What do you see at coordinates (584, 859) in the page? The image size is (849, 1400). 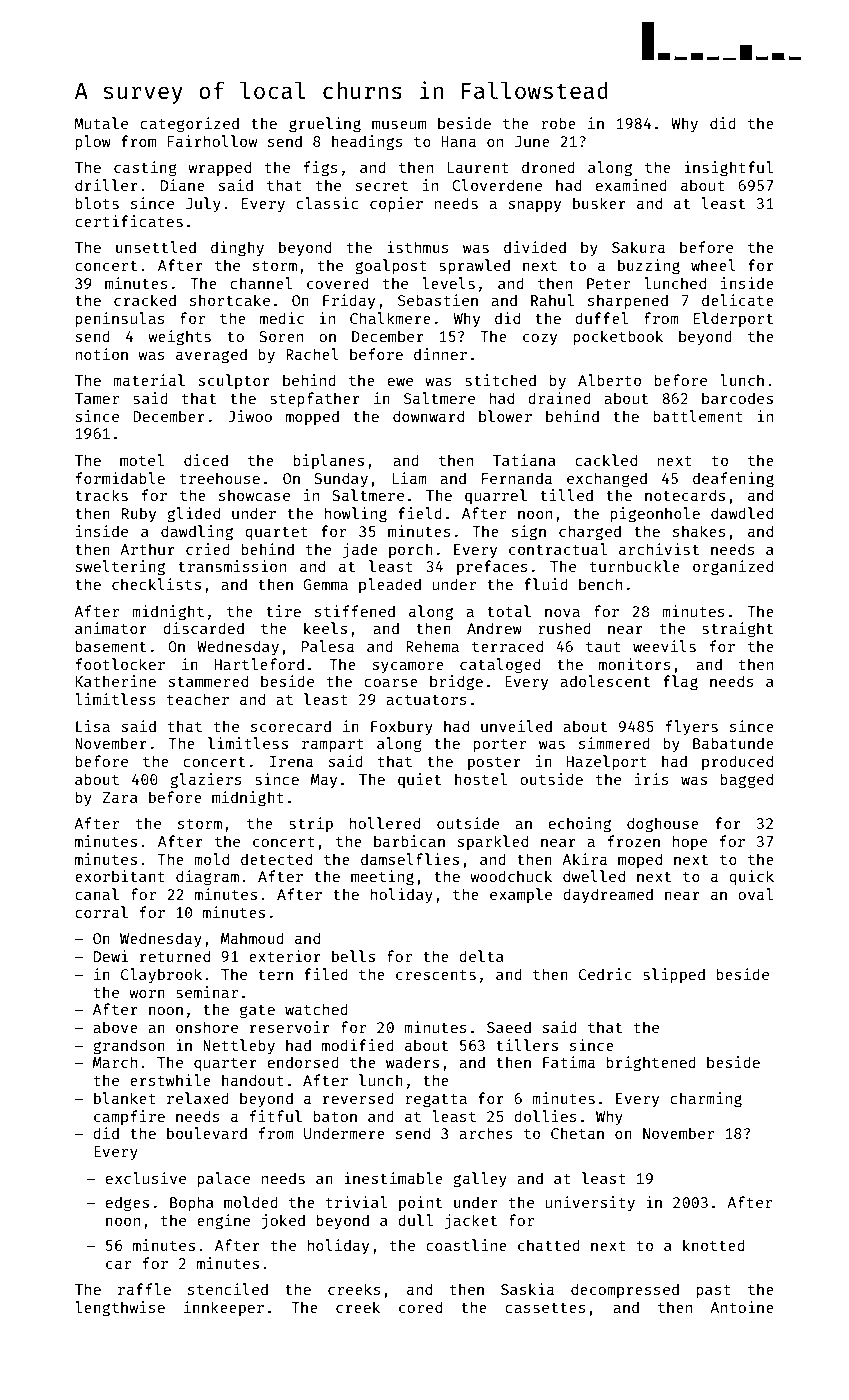 I see `Akira` at bounding box center [584, 859].
